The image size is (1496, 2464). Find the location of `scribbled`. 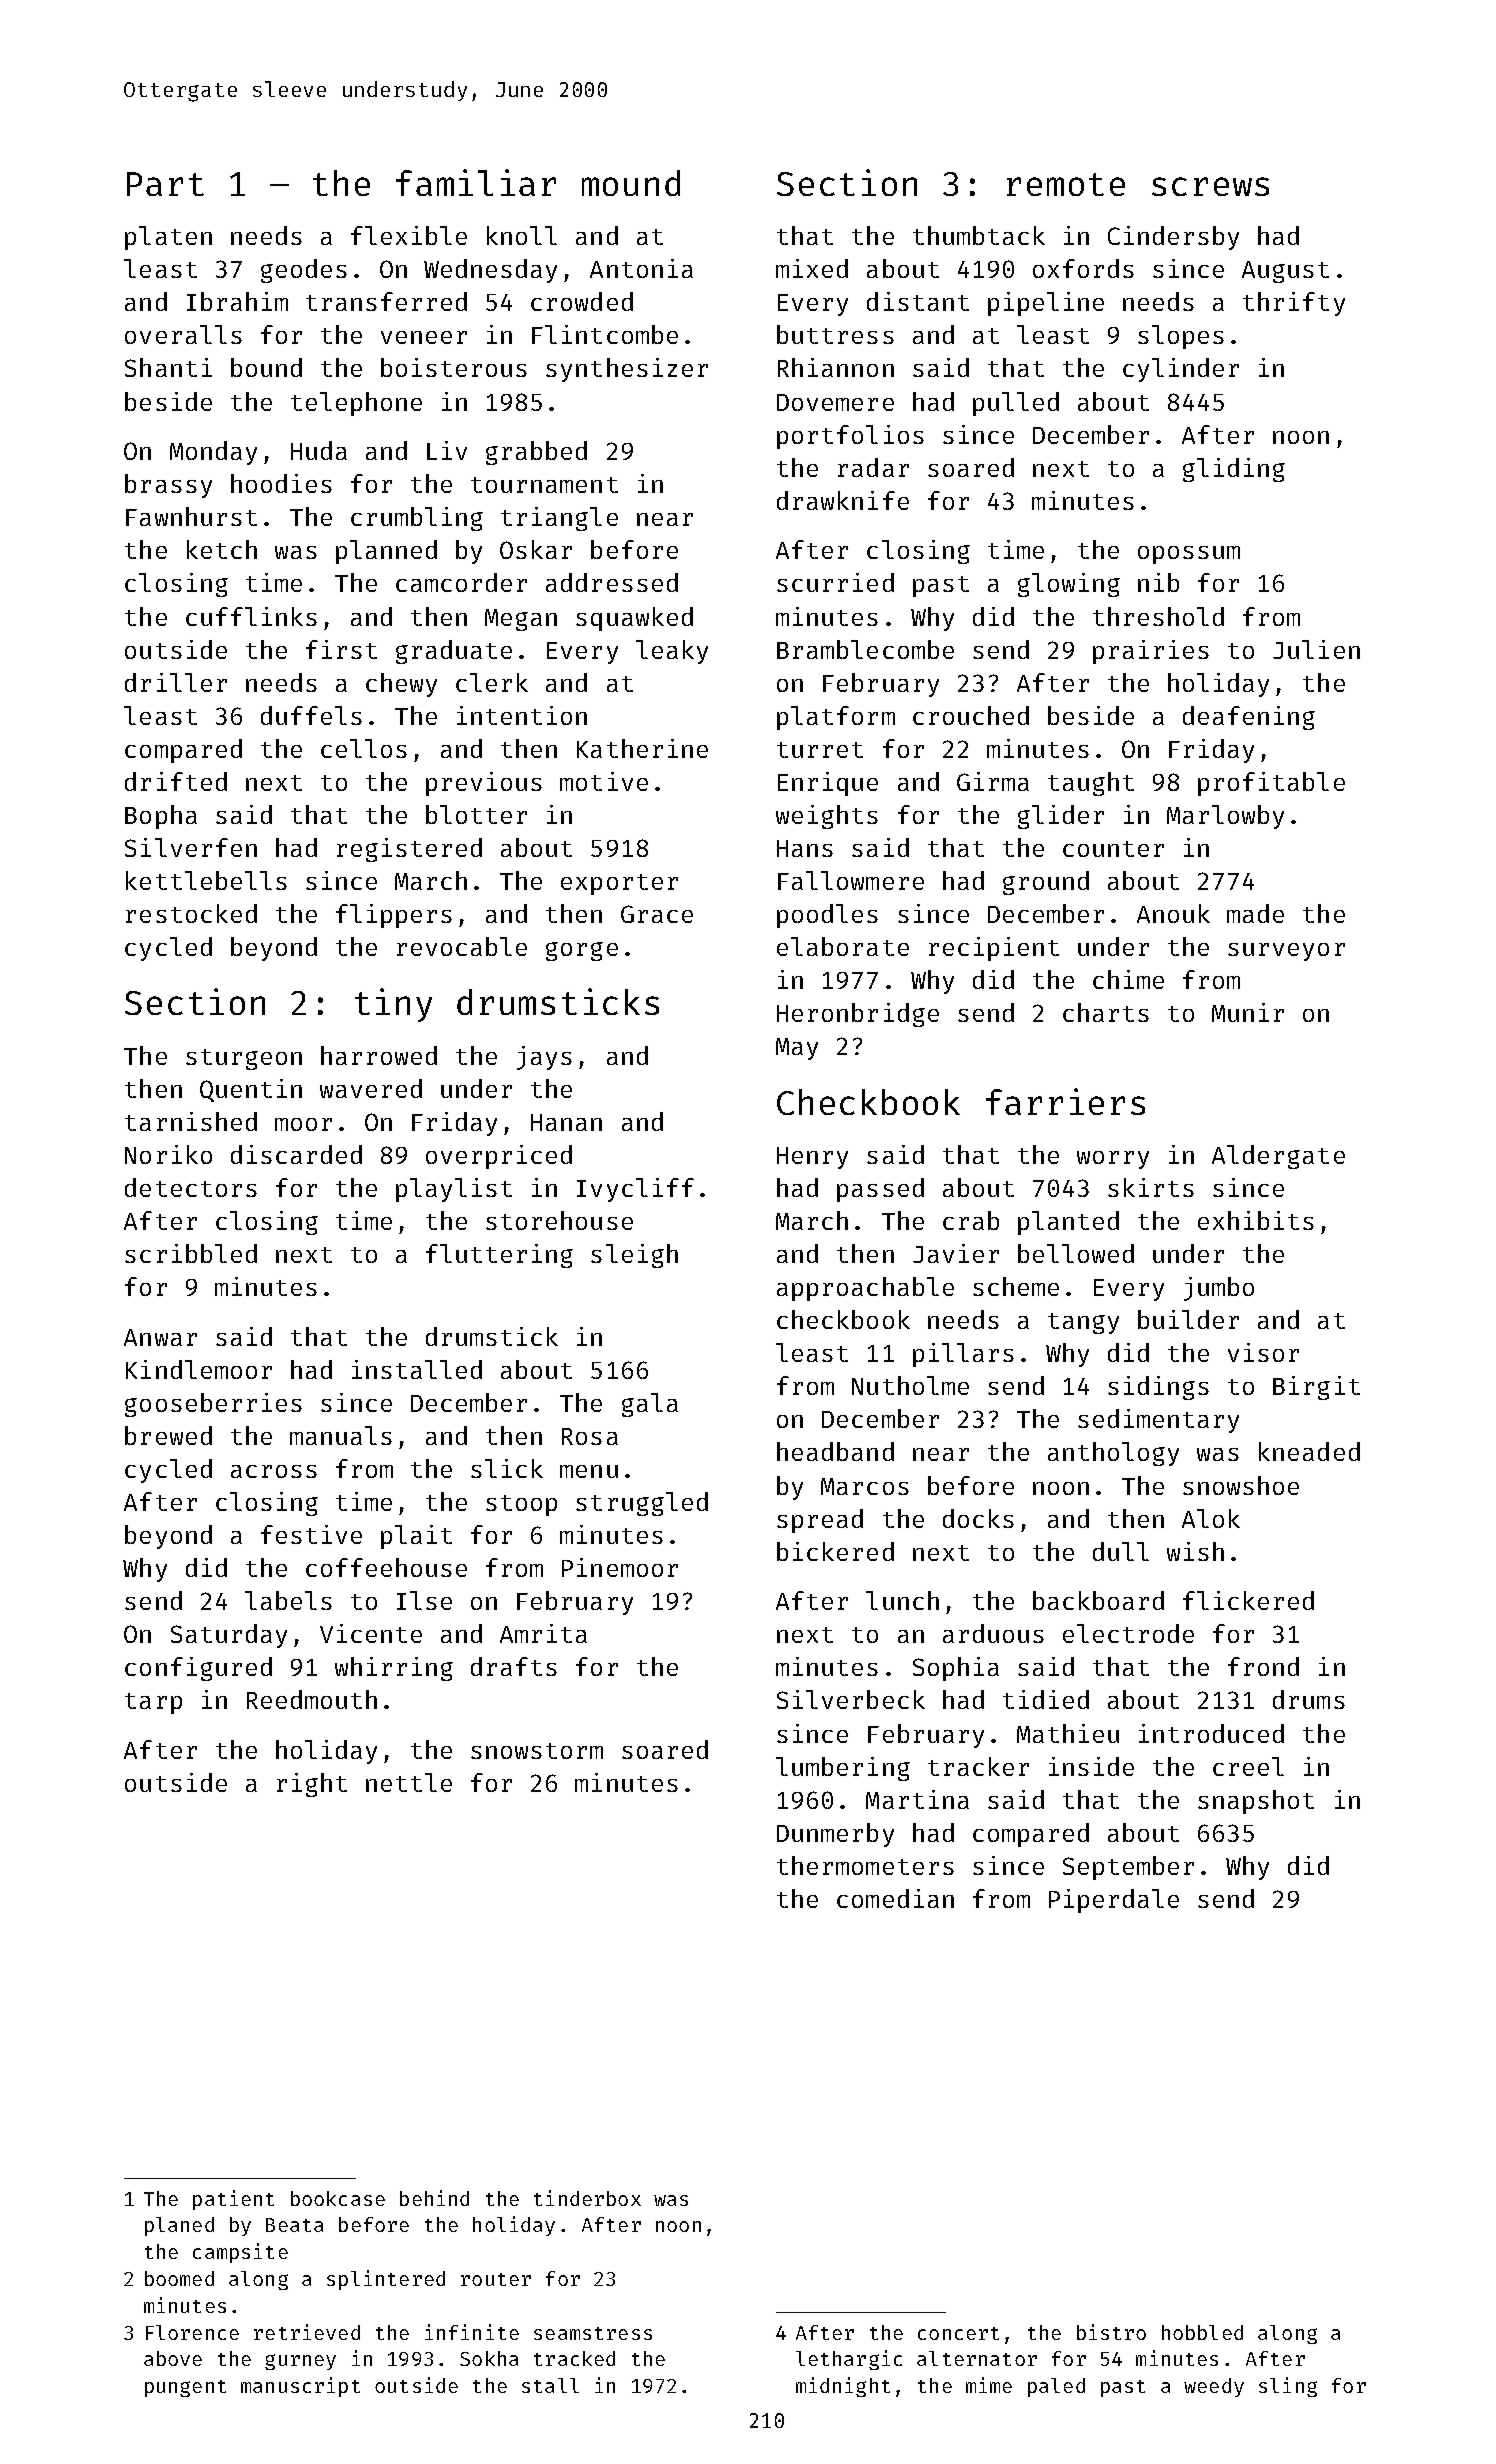

scribbled is located at coordinates (191, 1253).
